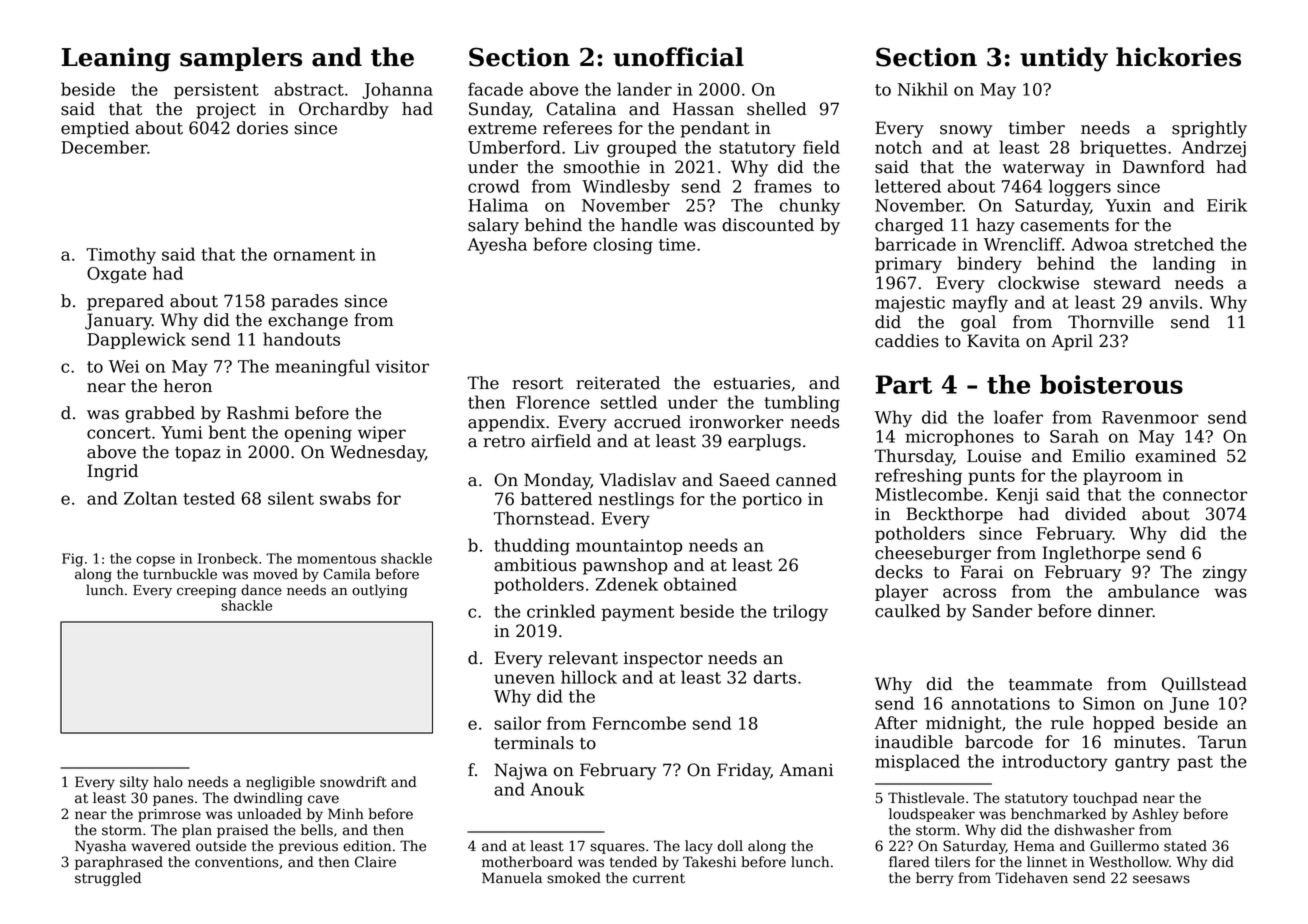  What do you see at coordinates (182, 432) in the screenshot?
I see `Yumi` at bounding box center [182, 432].
